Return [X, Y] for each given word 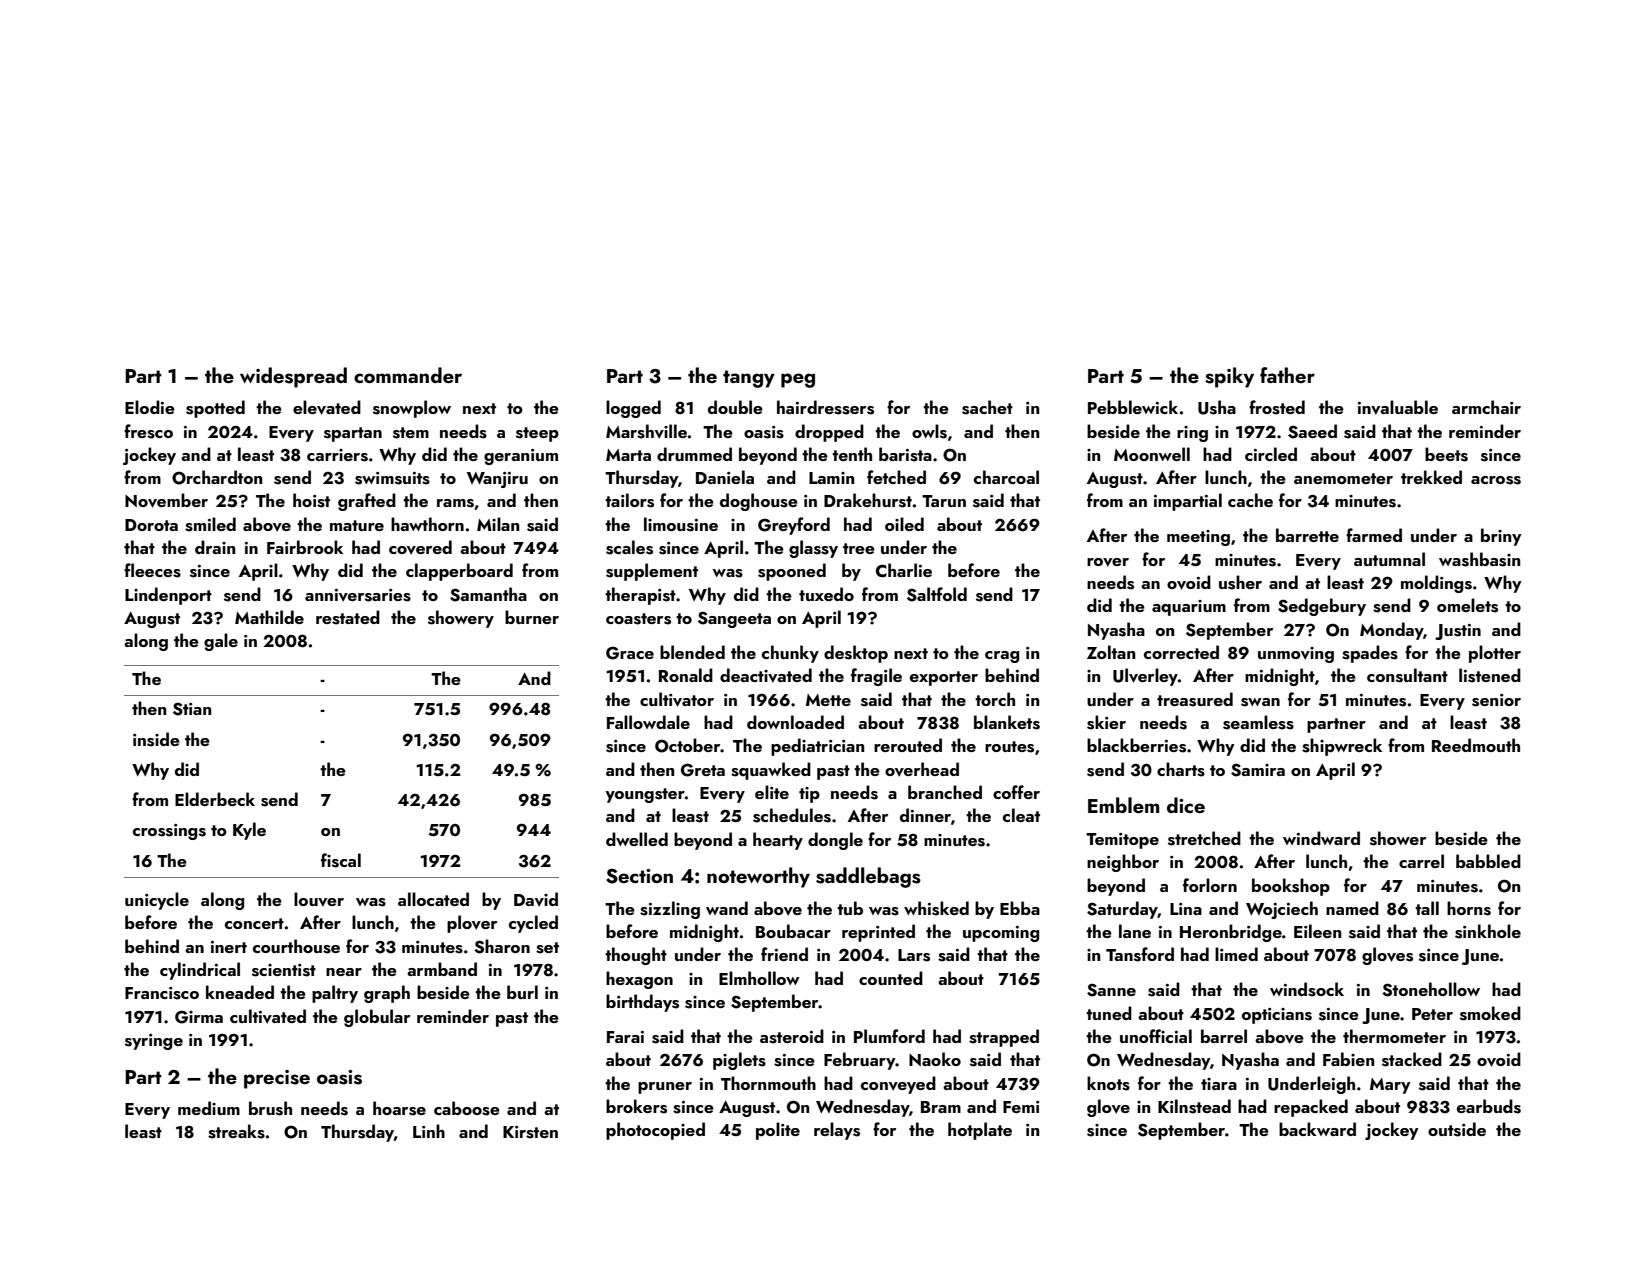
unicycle [157, 901]
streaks [236, 1131]
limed [1236, 954]
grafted [367, 502]
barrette [1307, 535]
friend [784, 954]
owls [929, 431]
